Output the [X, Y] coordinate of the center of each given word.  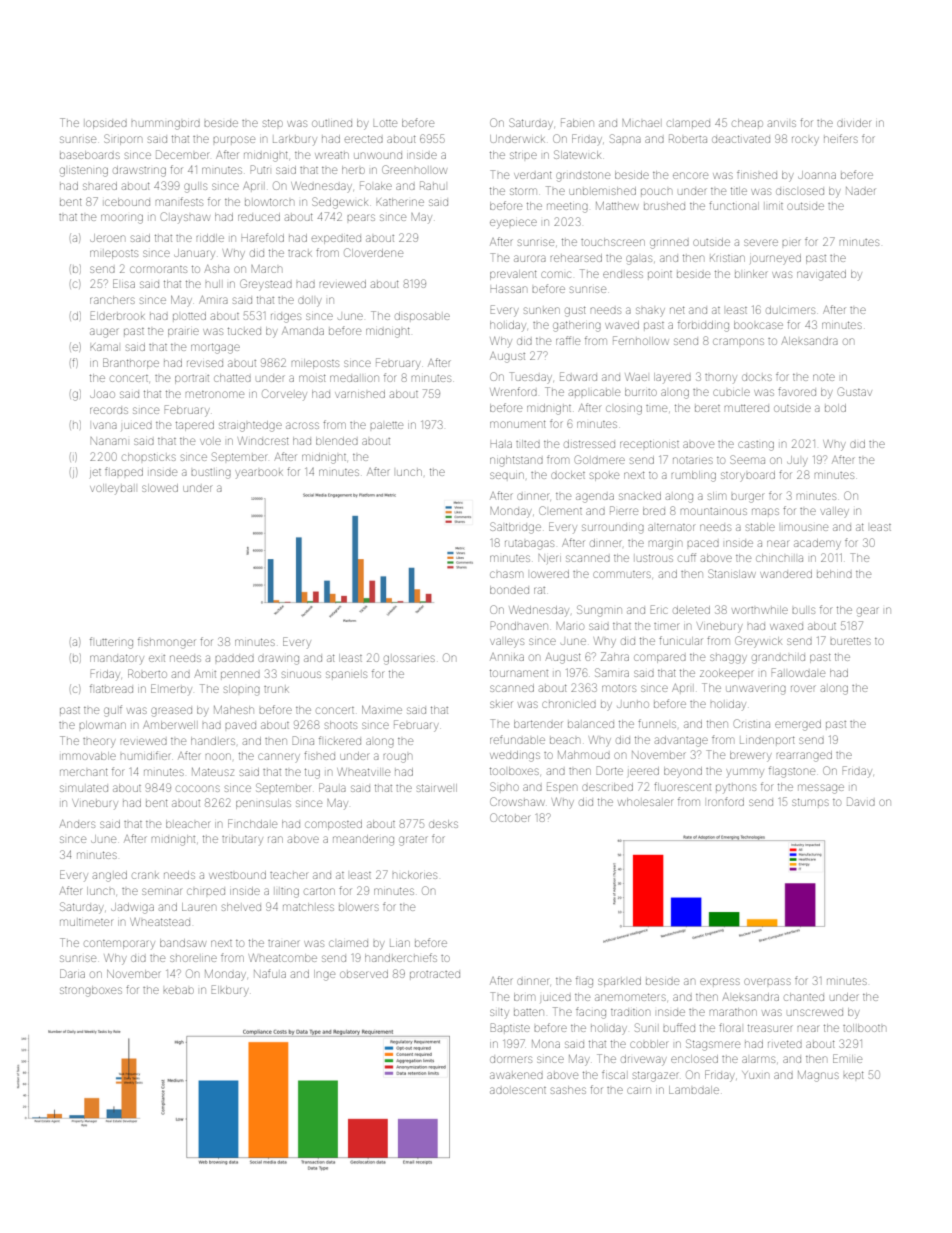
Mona [546, 1044]
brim [524, 997]
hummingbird [166, 125]
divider [853, 123]
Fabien [577, 122]
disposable [422, 316]
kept [854, 1075]
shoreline [193, 958]
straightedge [250, 426]
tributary [242, 841]
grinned [669, 244]
